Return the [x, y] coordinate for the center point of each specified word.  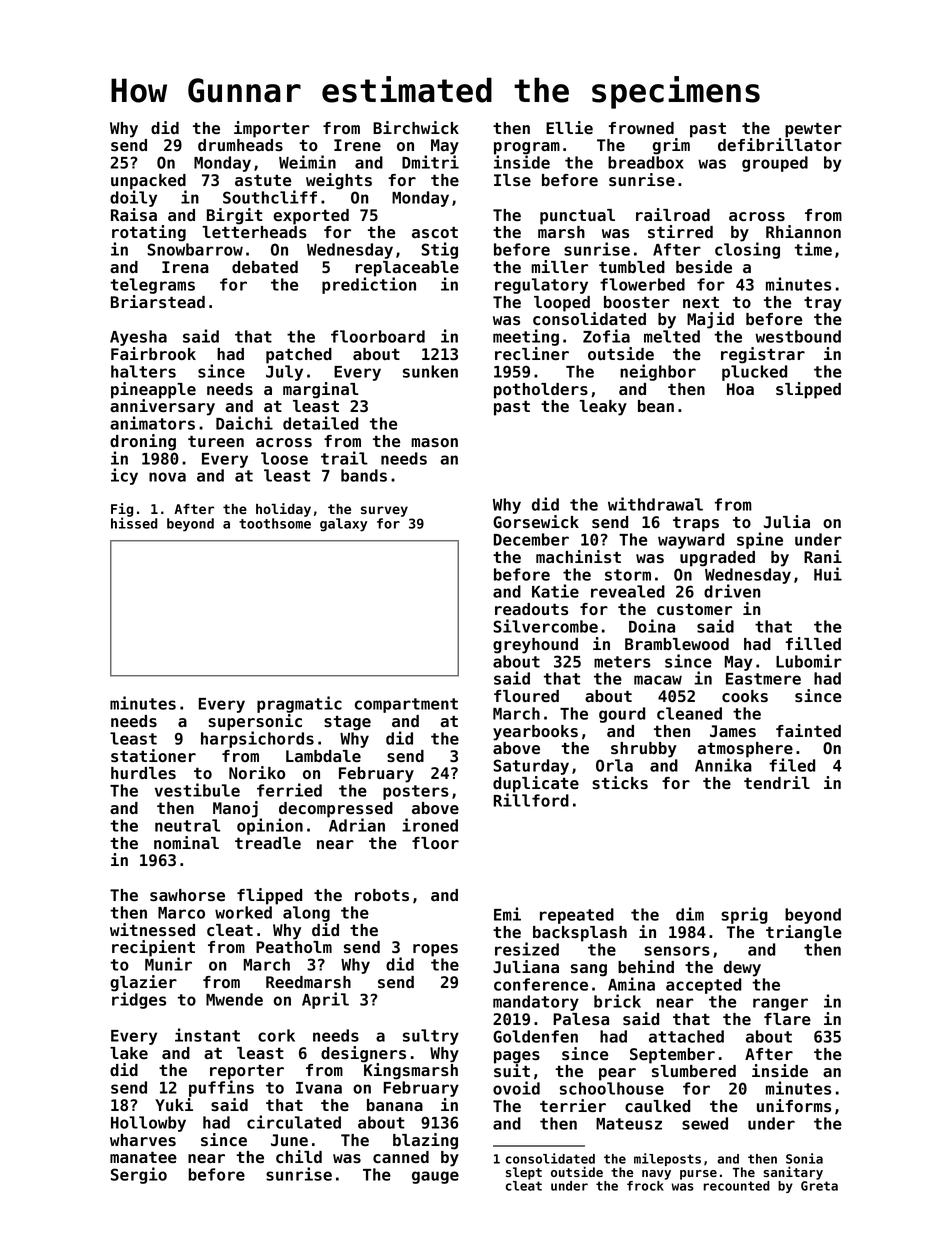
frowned [641, 128]
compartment [406, 705]
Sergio [139, 1175]
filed [792, 765]
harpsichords [257, 739]
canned [401, 1157]
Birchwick [416, 127]
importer [272, 129]
